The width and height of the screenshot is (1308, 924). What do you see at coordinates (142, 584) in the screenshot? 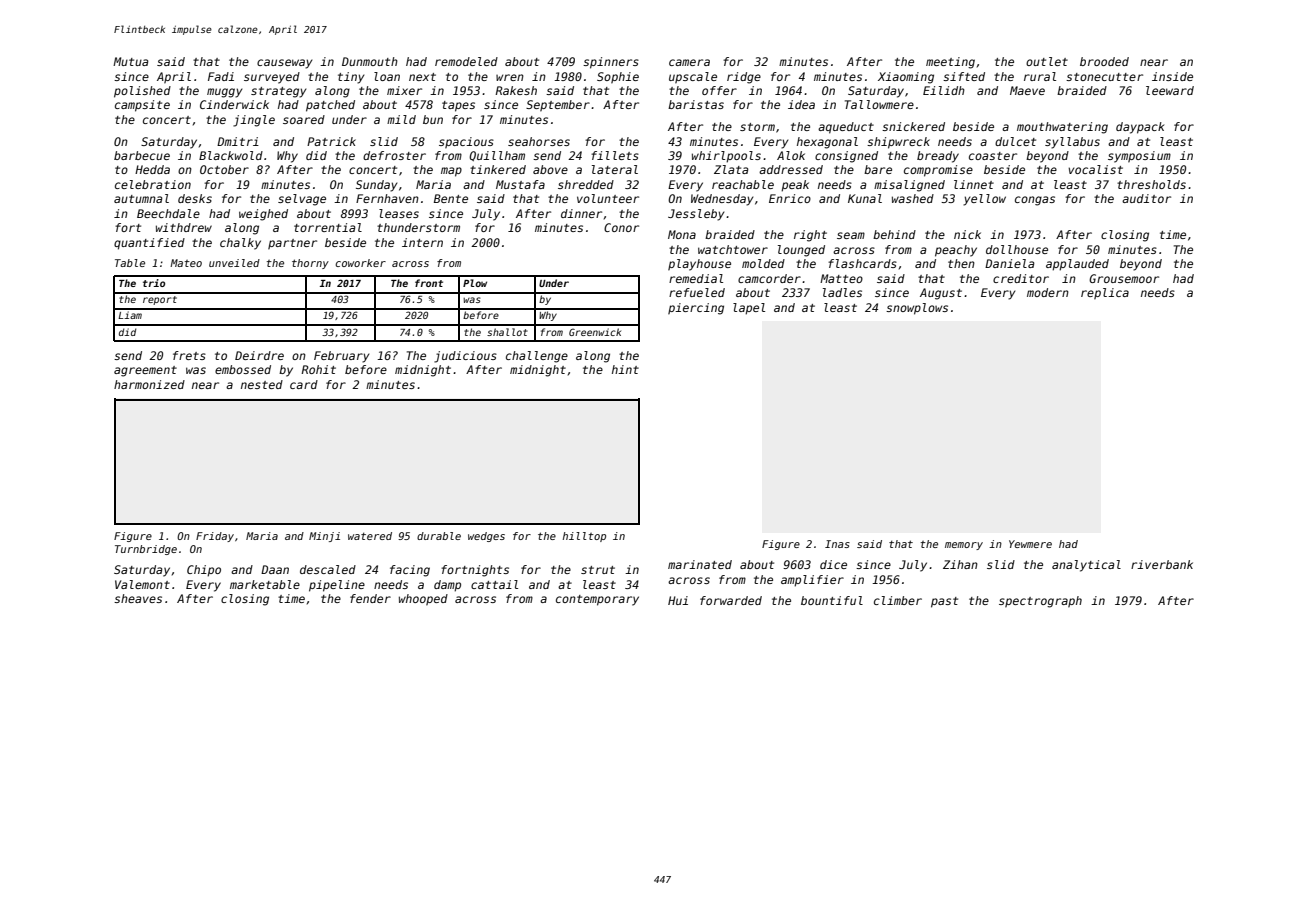
I see `Valemont` at bounding box center [142, 584].
